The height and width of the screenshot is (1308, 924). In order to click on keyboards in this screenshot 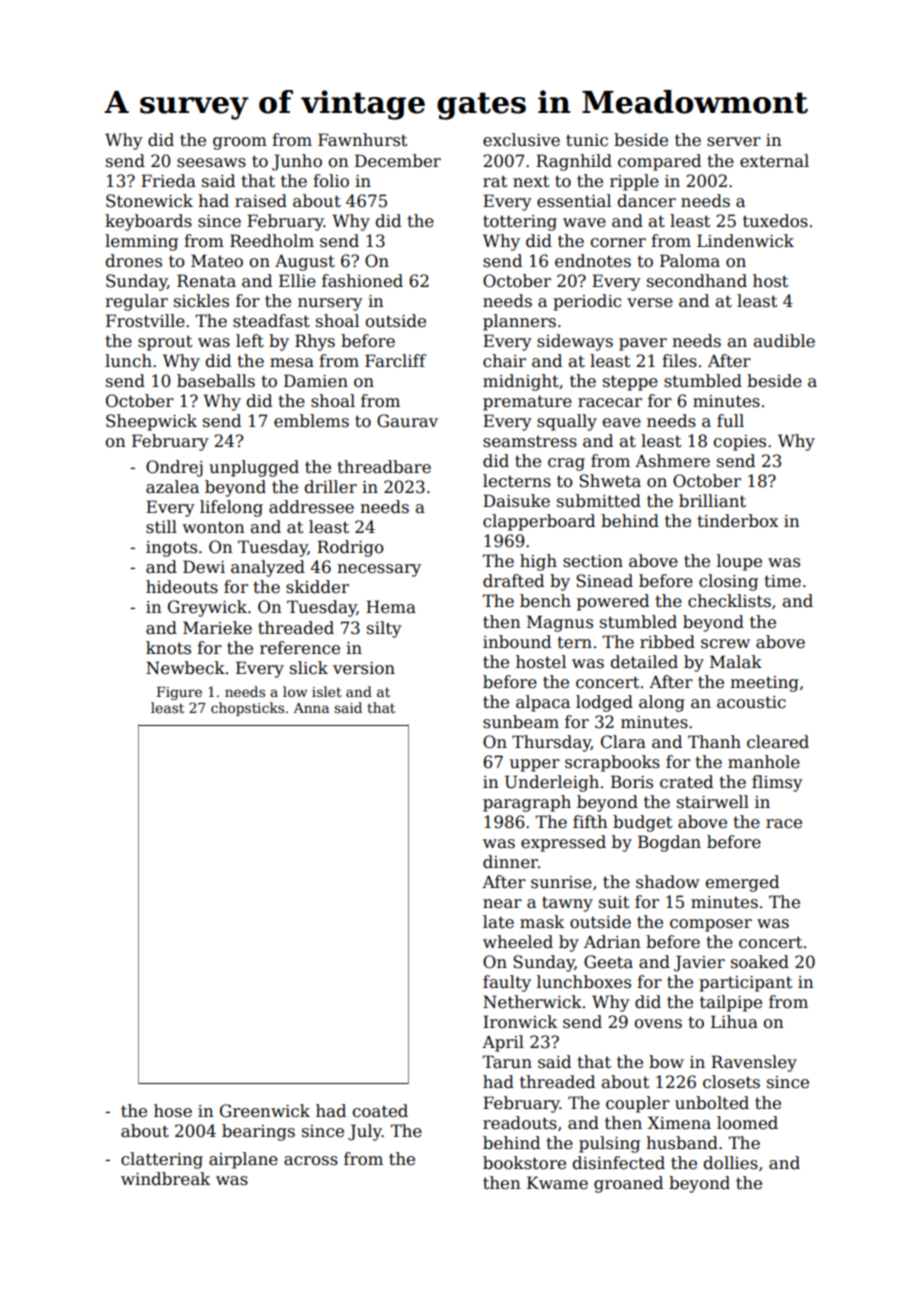, I will do `click(148, 222)`.
